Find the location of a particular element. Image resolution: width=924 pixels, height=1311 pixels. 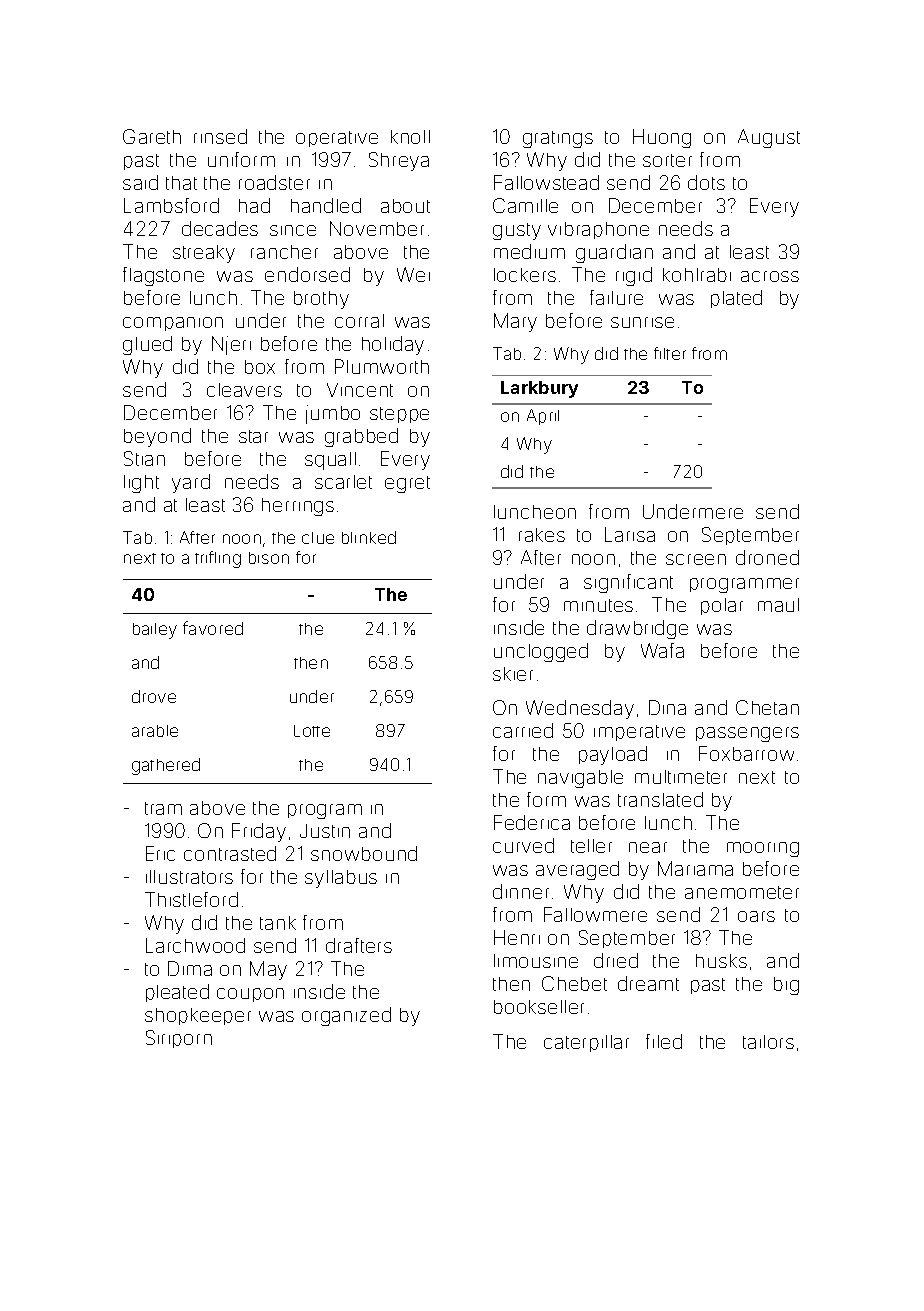

dried is located at coordinates (616, 960).
